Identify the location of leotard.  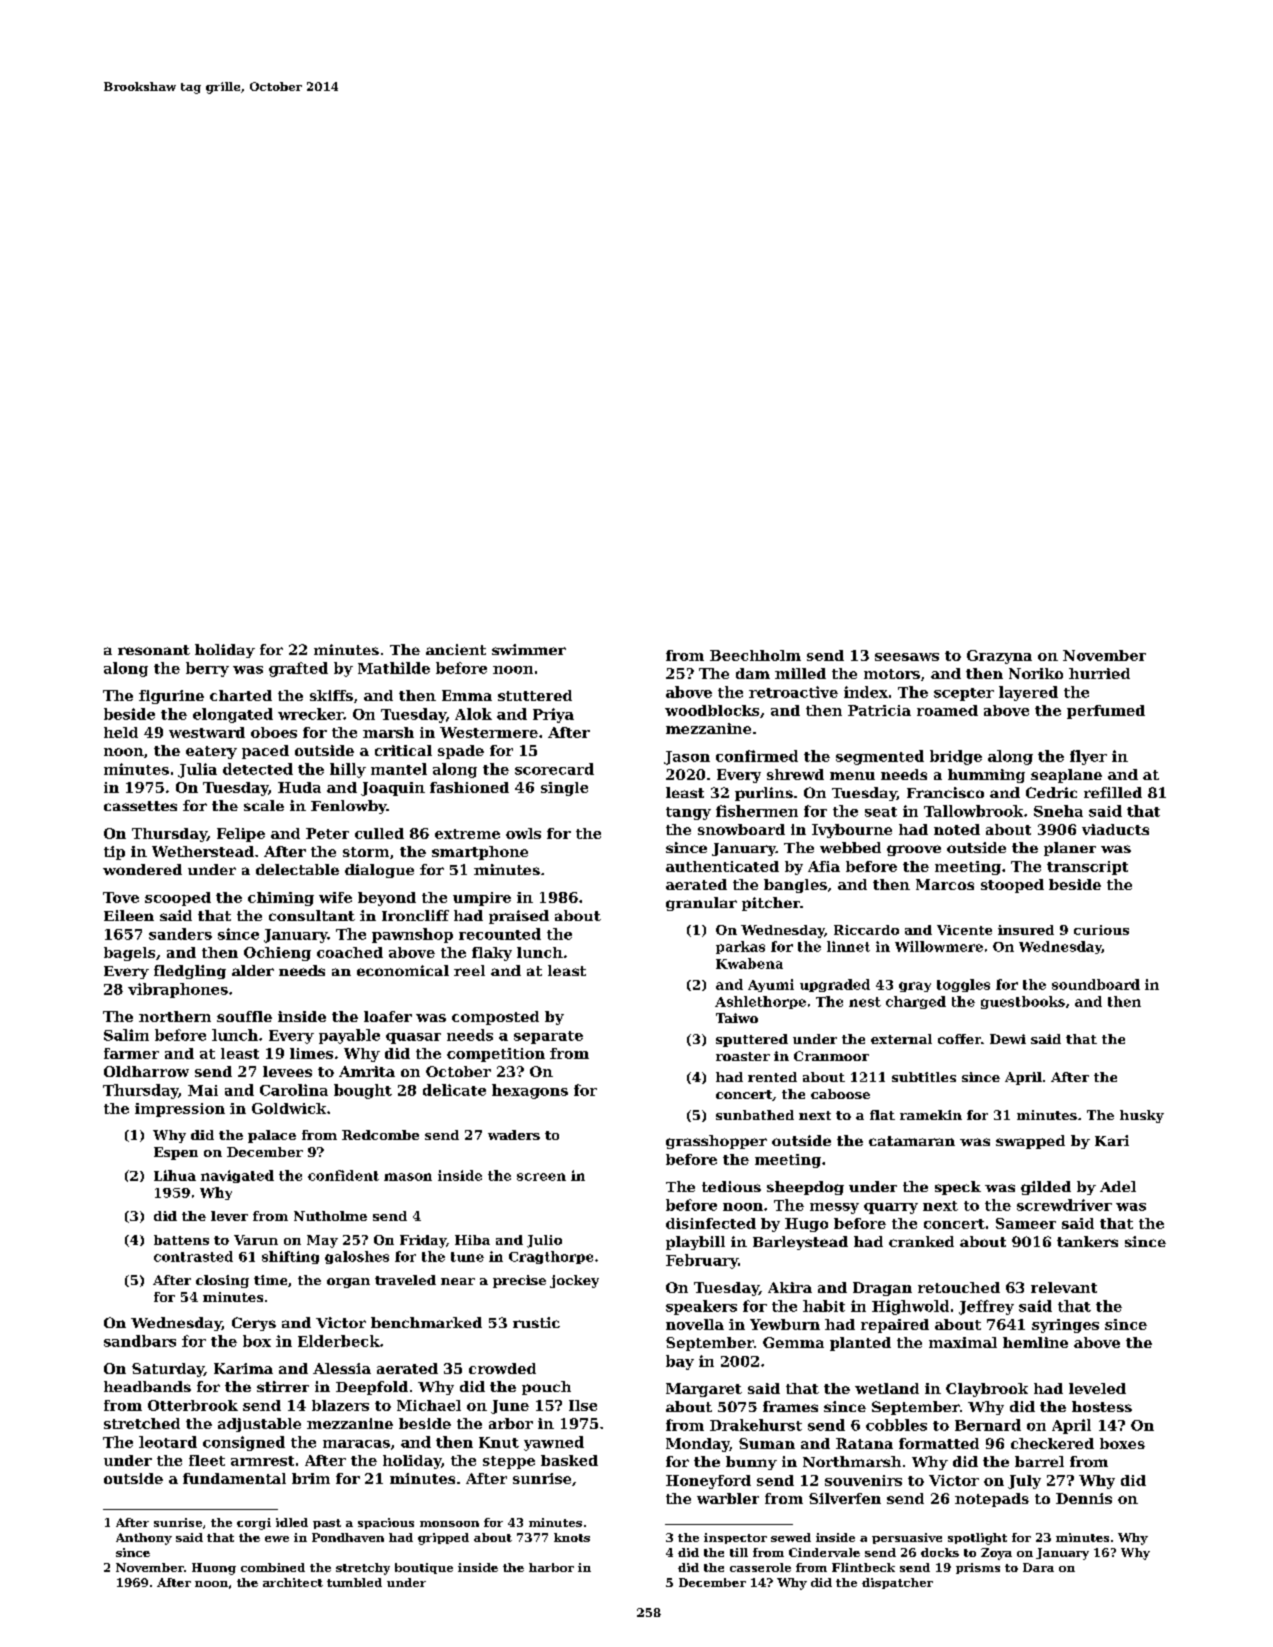
(168, 1442).
